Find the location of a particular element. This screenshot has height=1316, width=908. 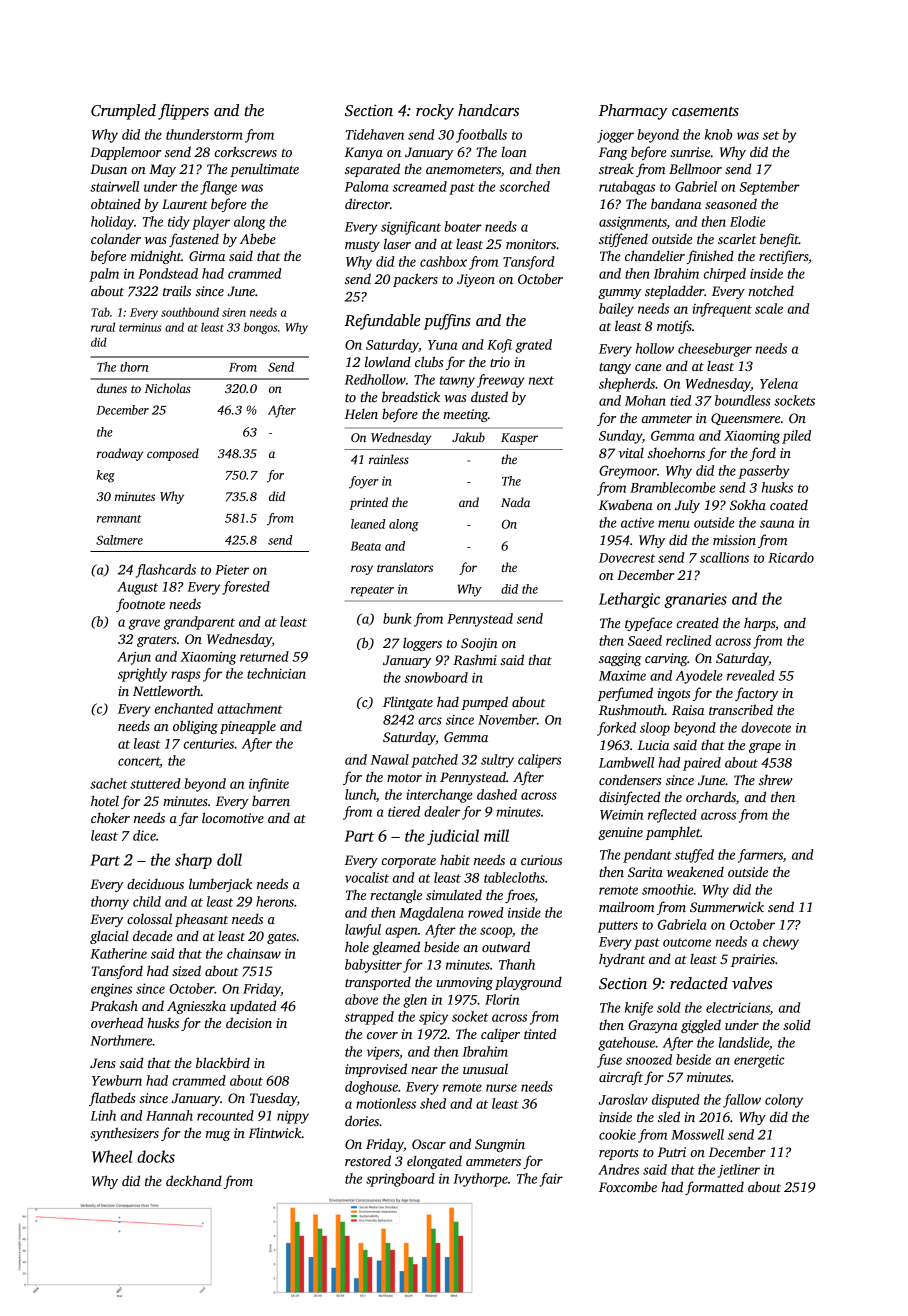

Laurent is located at coordinates (185, 204).
